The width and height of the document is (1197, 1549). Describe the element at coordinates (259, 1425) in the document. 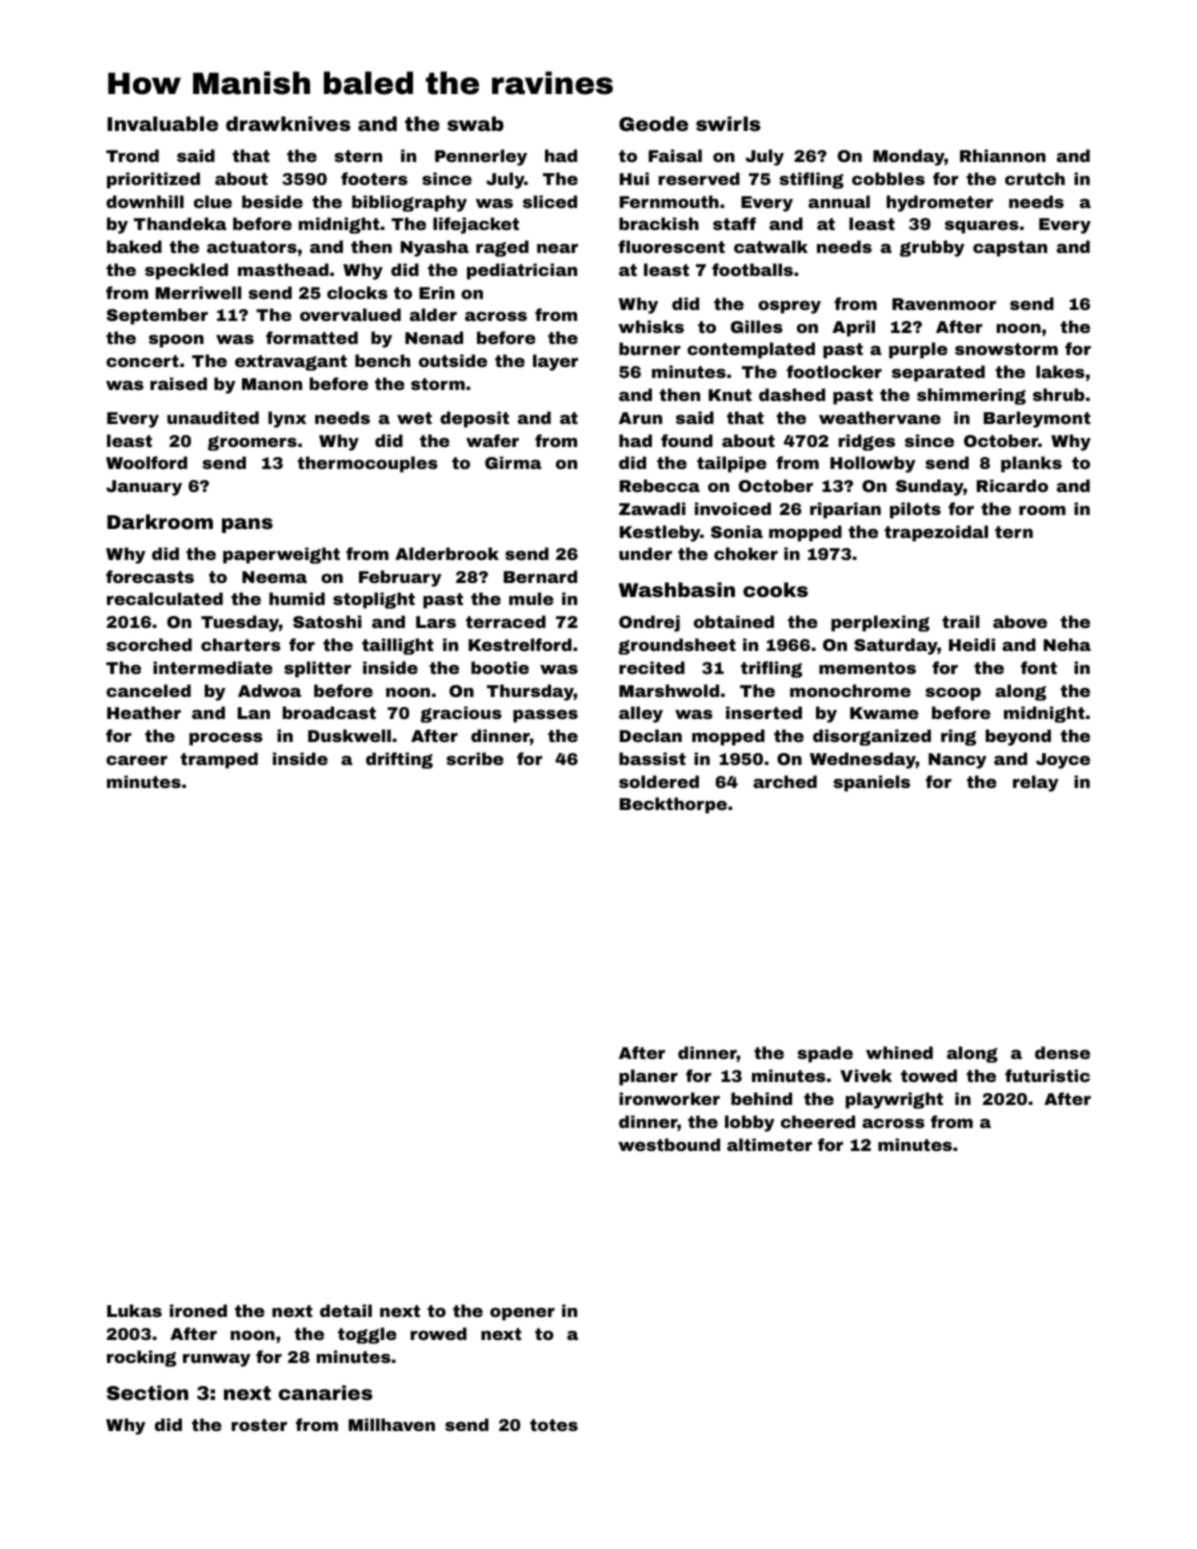

I see `roster` at that location.
